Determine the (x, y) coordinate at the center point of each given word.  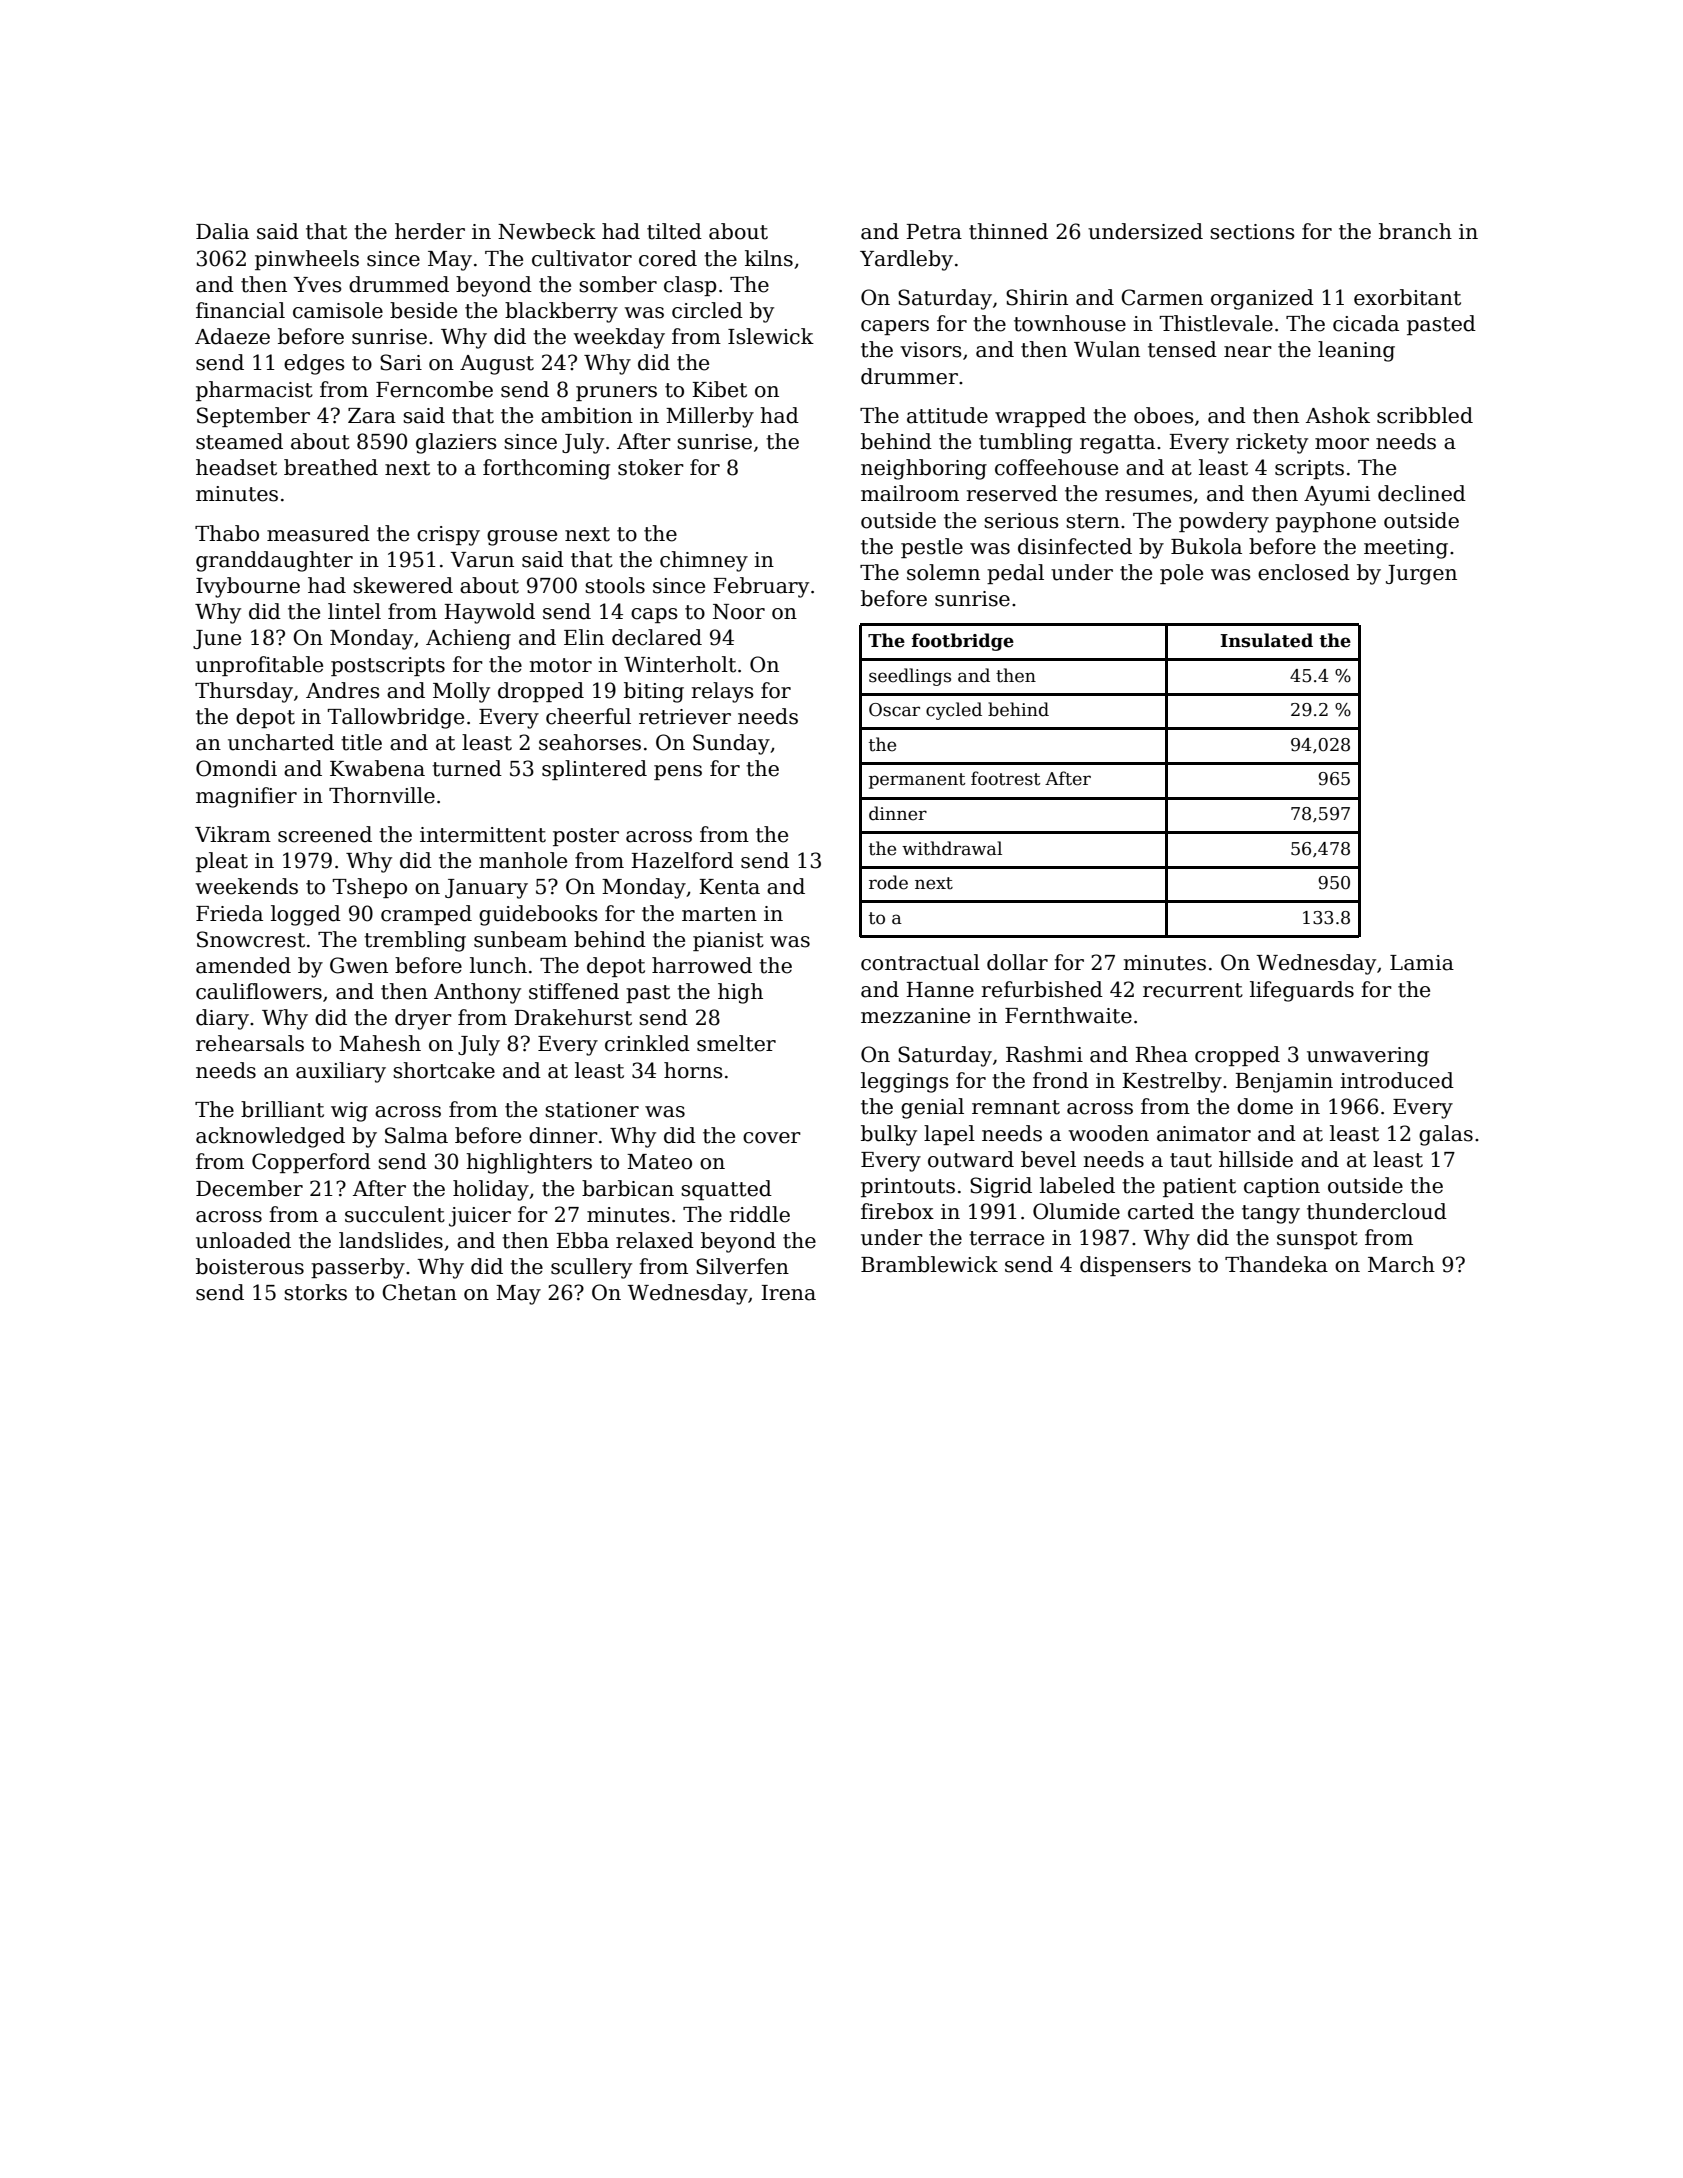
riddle (760, 1214)
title (361, 742)
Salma (416, 1135)
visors (930, 350)
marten (719, 914)
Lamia (1422, 963)
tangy (1271, 1214)
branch (1415, 231)
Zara (372, 416)
